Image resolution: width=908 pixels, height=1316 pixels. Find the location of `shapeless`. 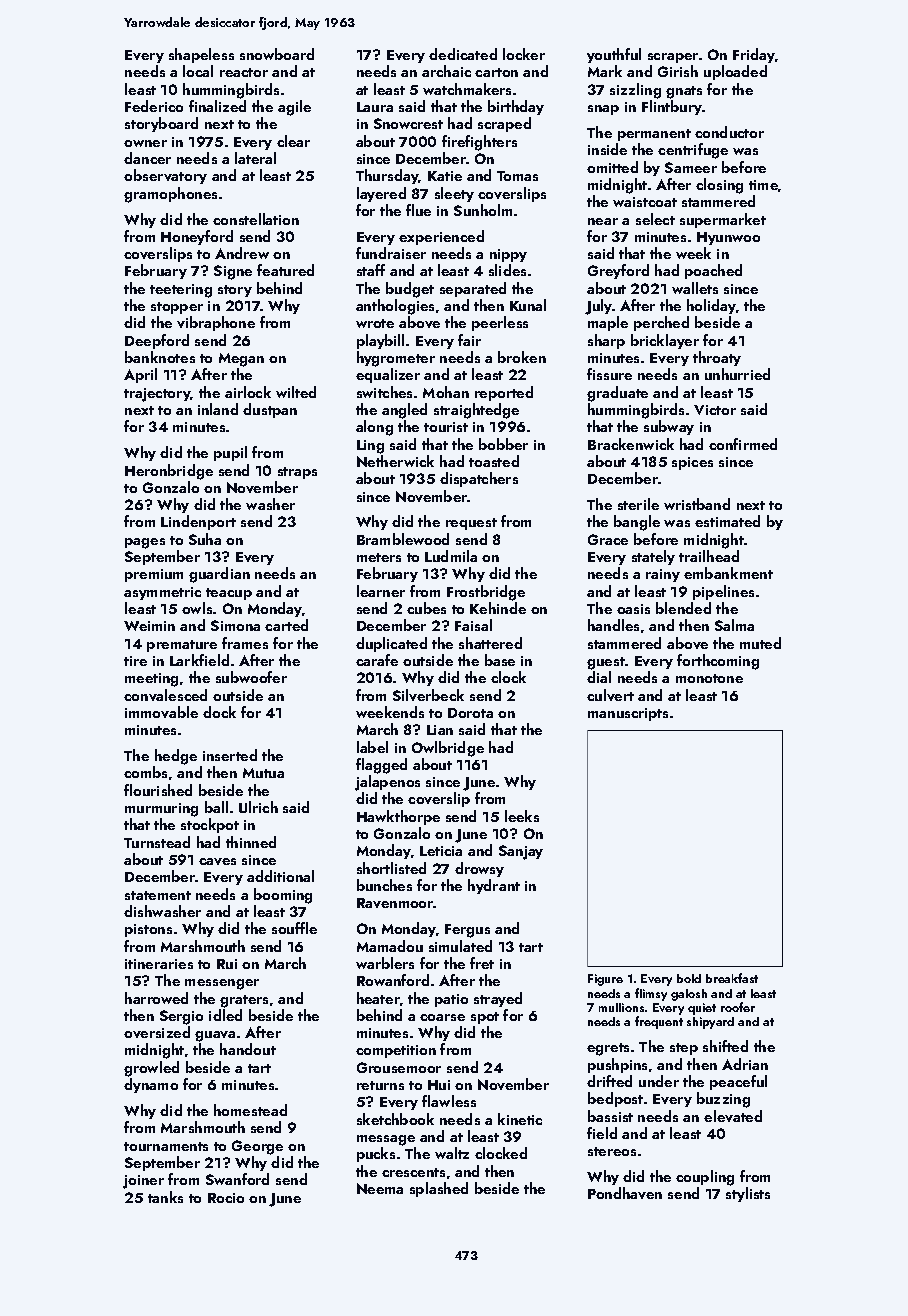

shapeless is located at coordinates (201, 55).
